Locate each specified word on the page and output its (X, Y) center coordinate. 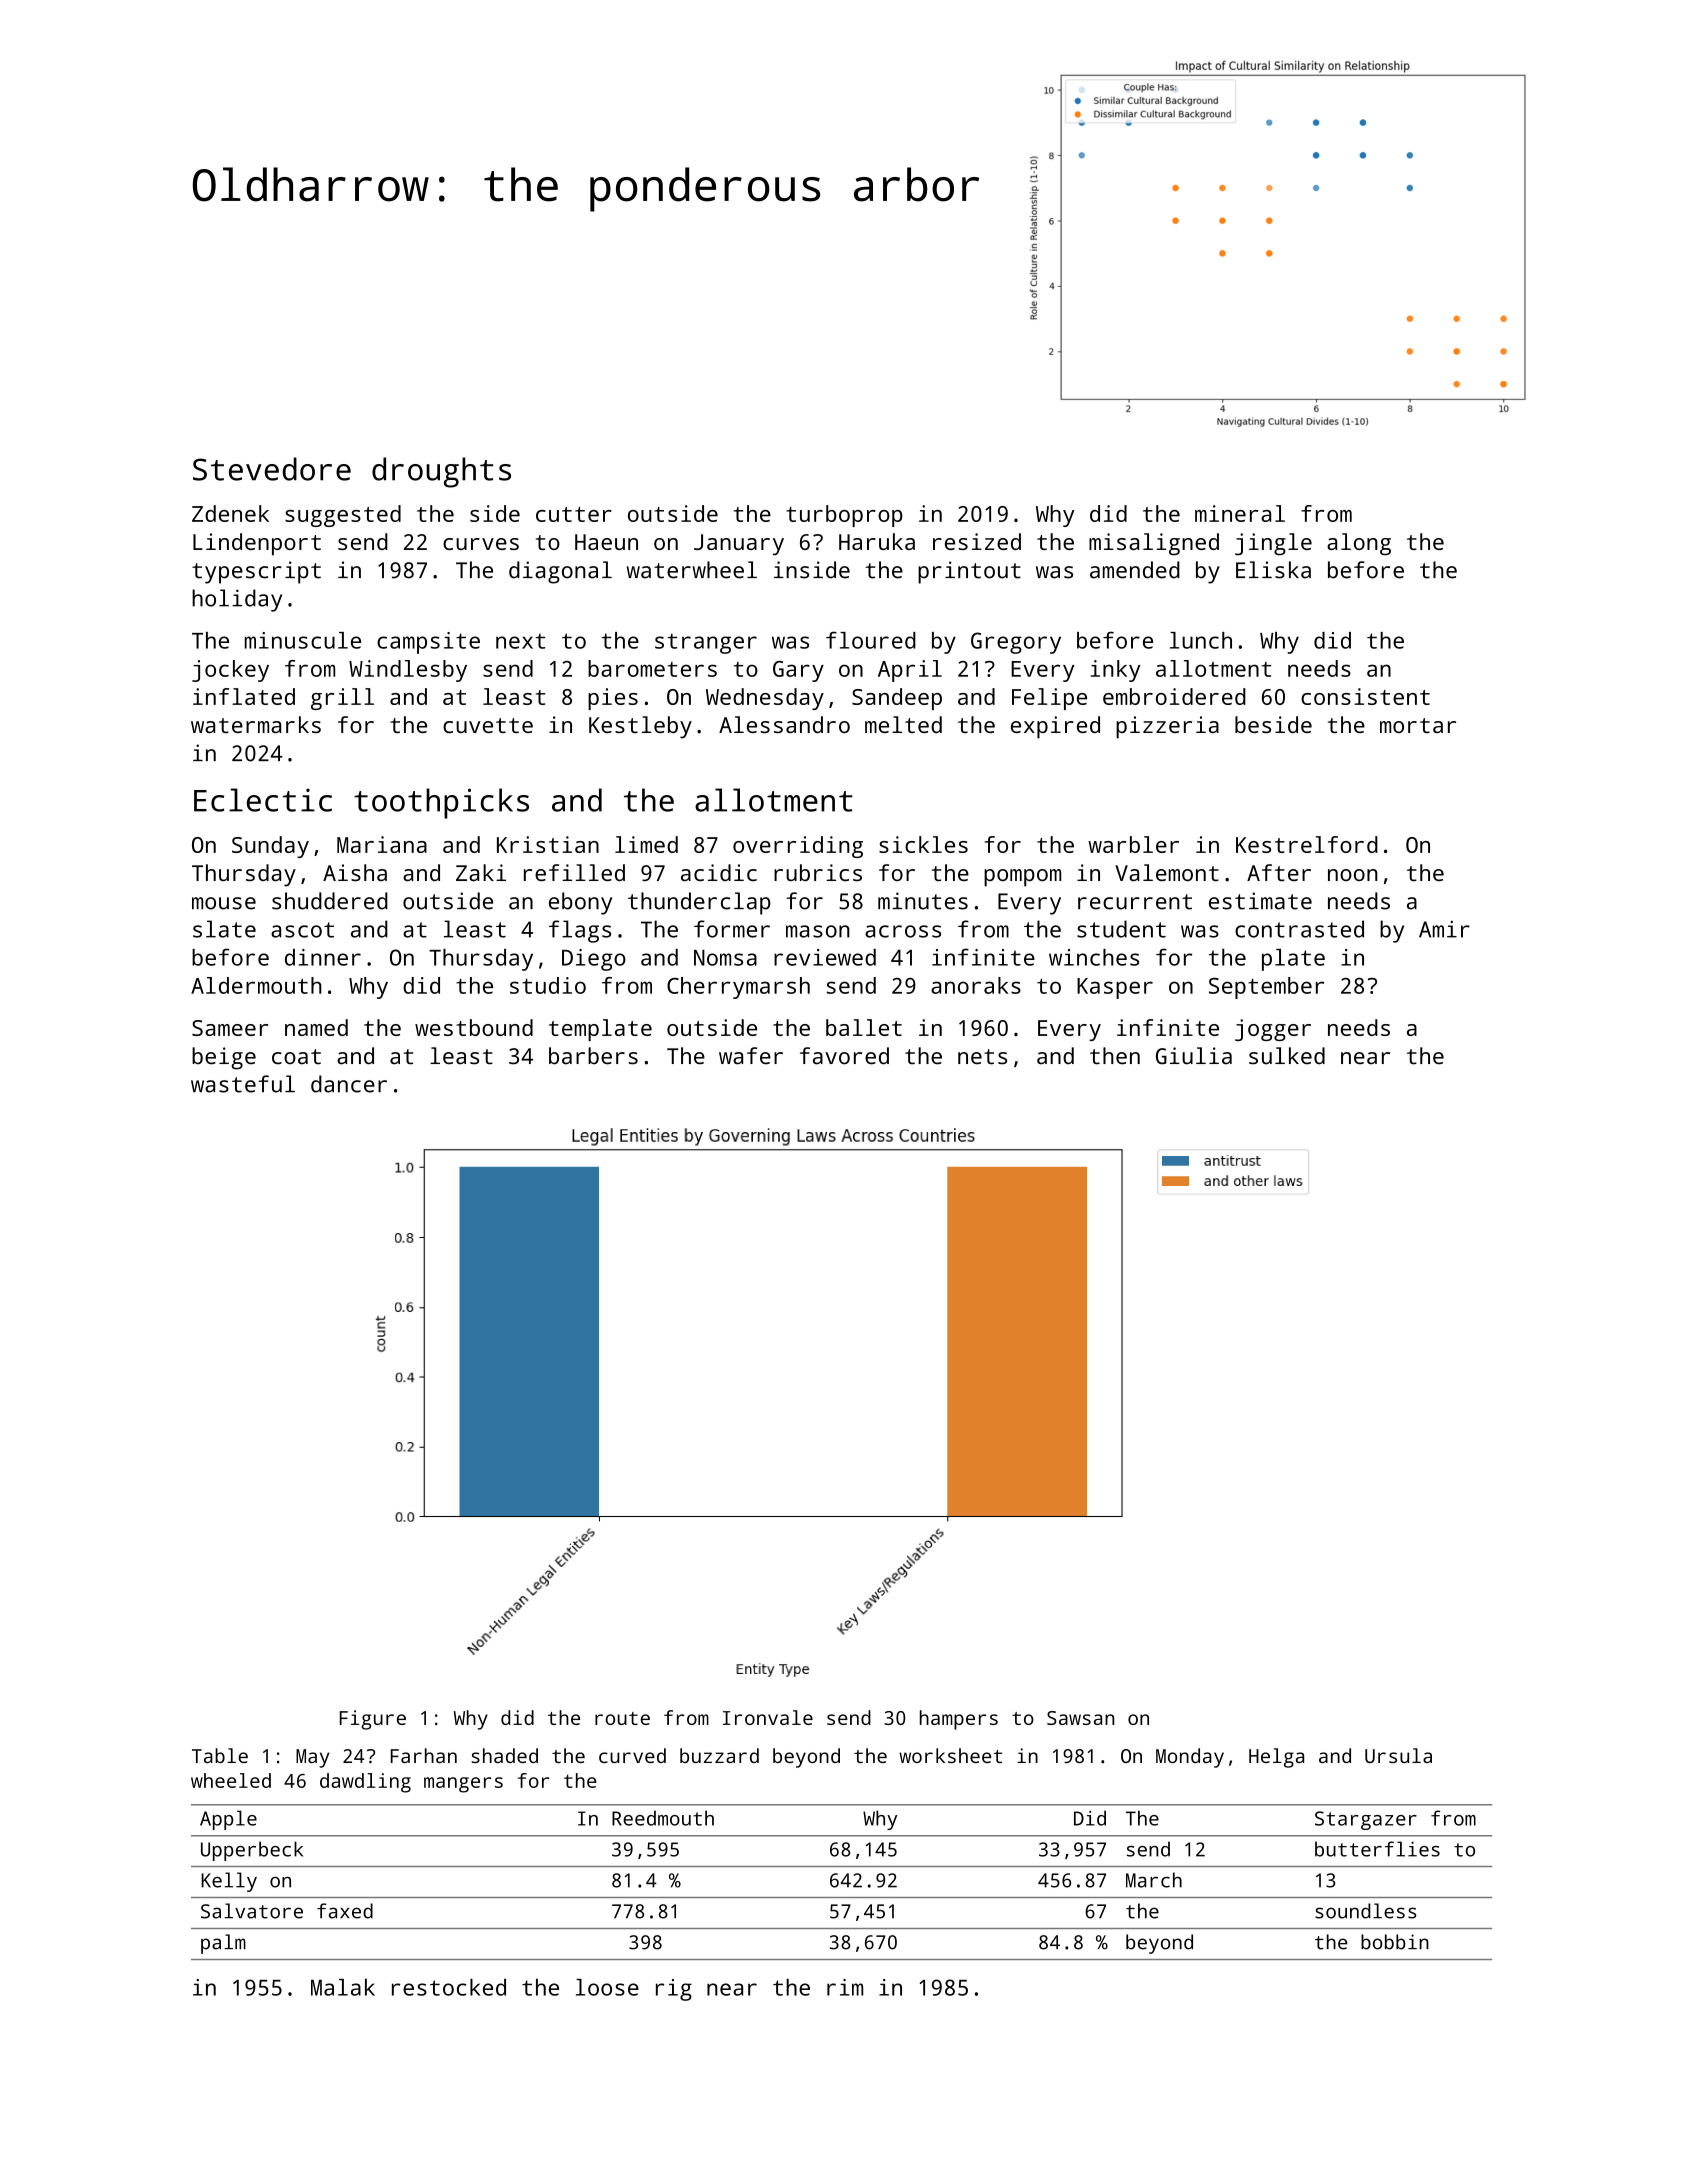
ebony (580, 903)
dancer (349, 1084)
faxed (345, 1911)
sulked (1287, 1056)
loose (607, 1987)
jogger (1273, 1030)
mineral (1240, 513)
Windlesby (408, 671)
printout (969, 572)
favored (844, 1056)
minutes (923, 901)
